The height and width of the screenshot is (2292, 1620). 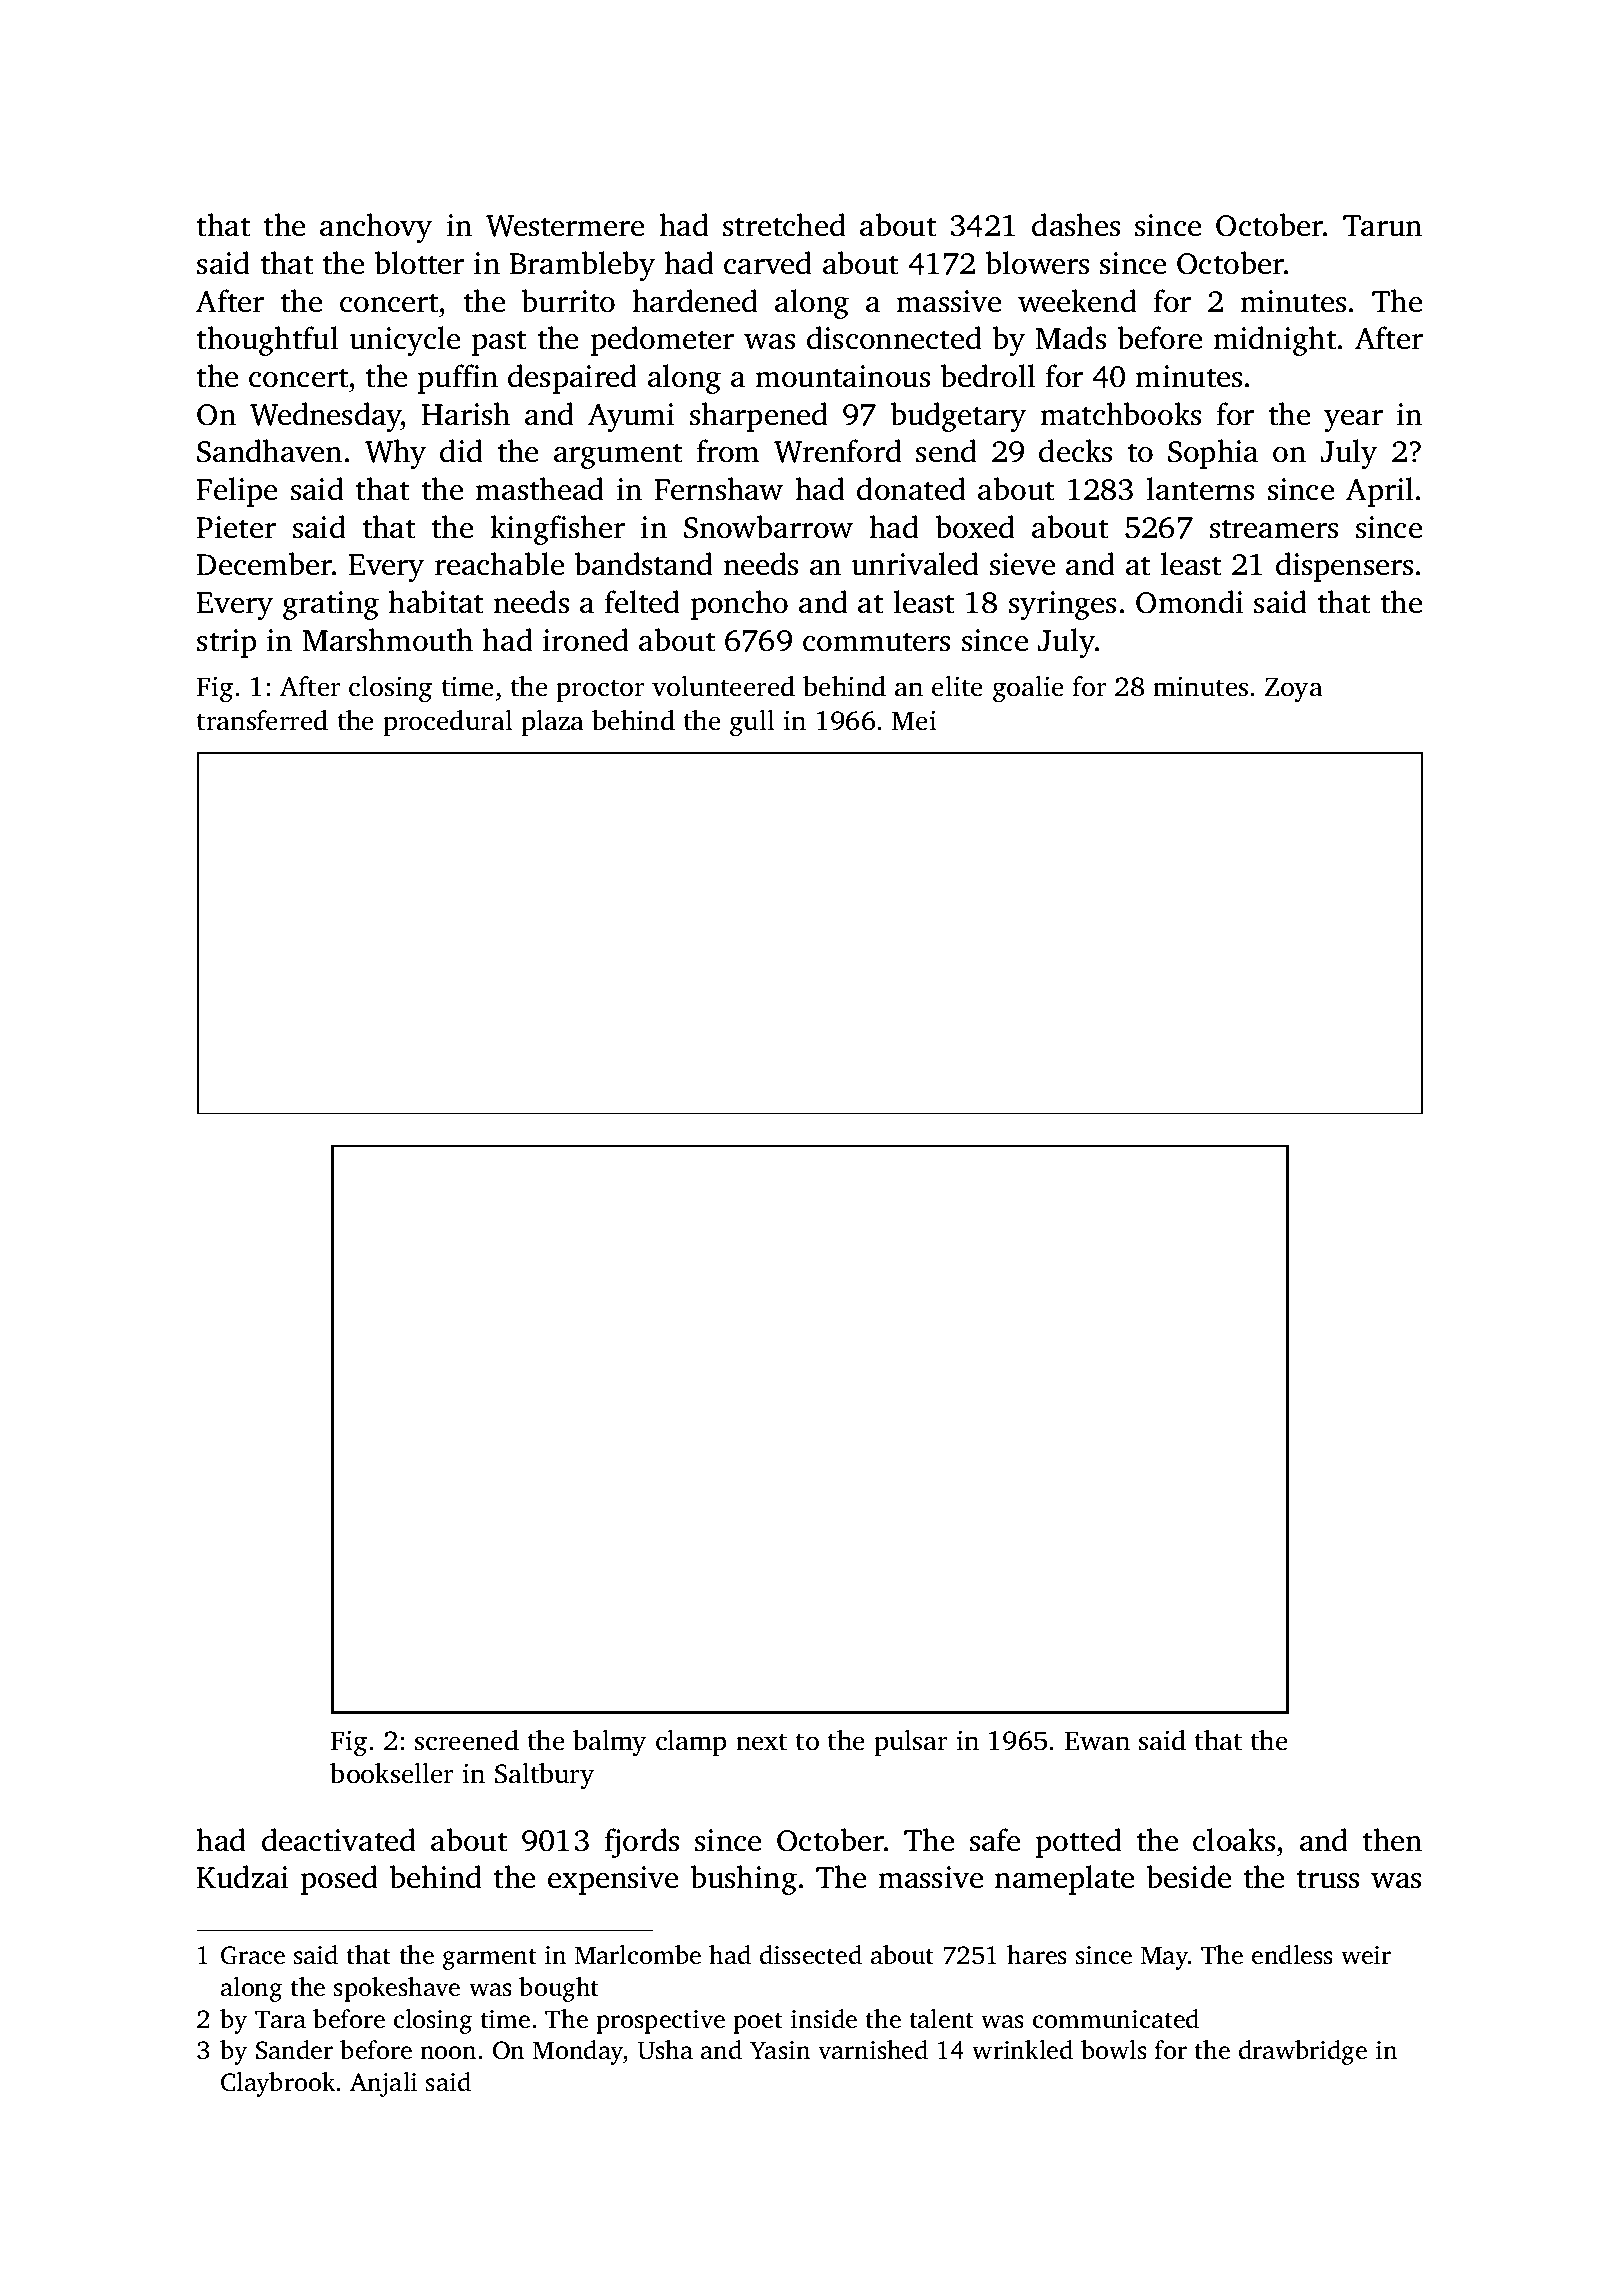 I want to click on Mei, so click(x=914, y=721).
